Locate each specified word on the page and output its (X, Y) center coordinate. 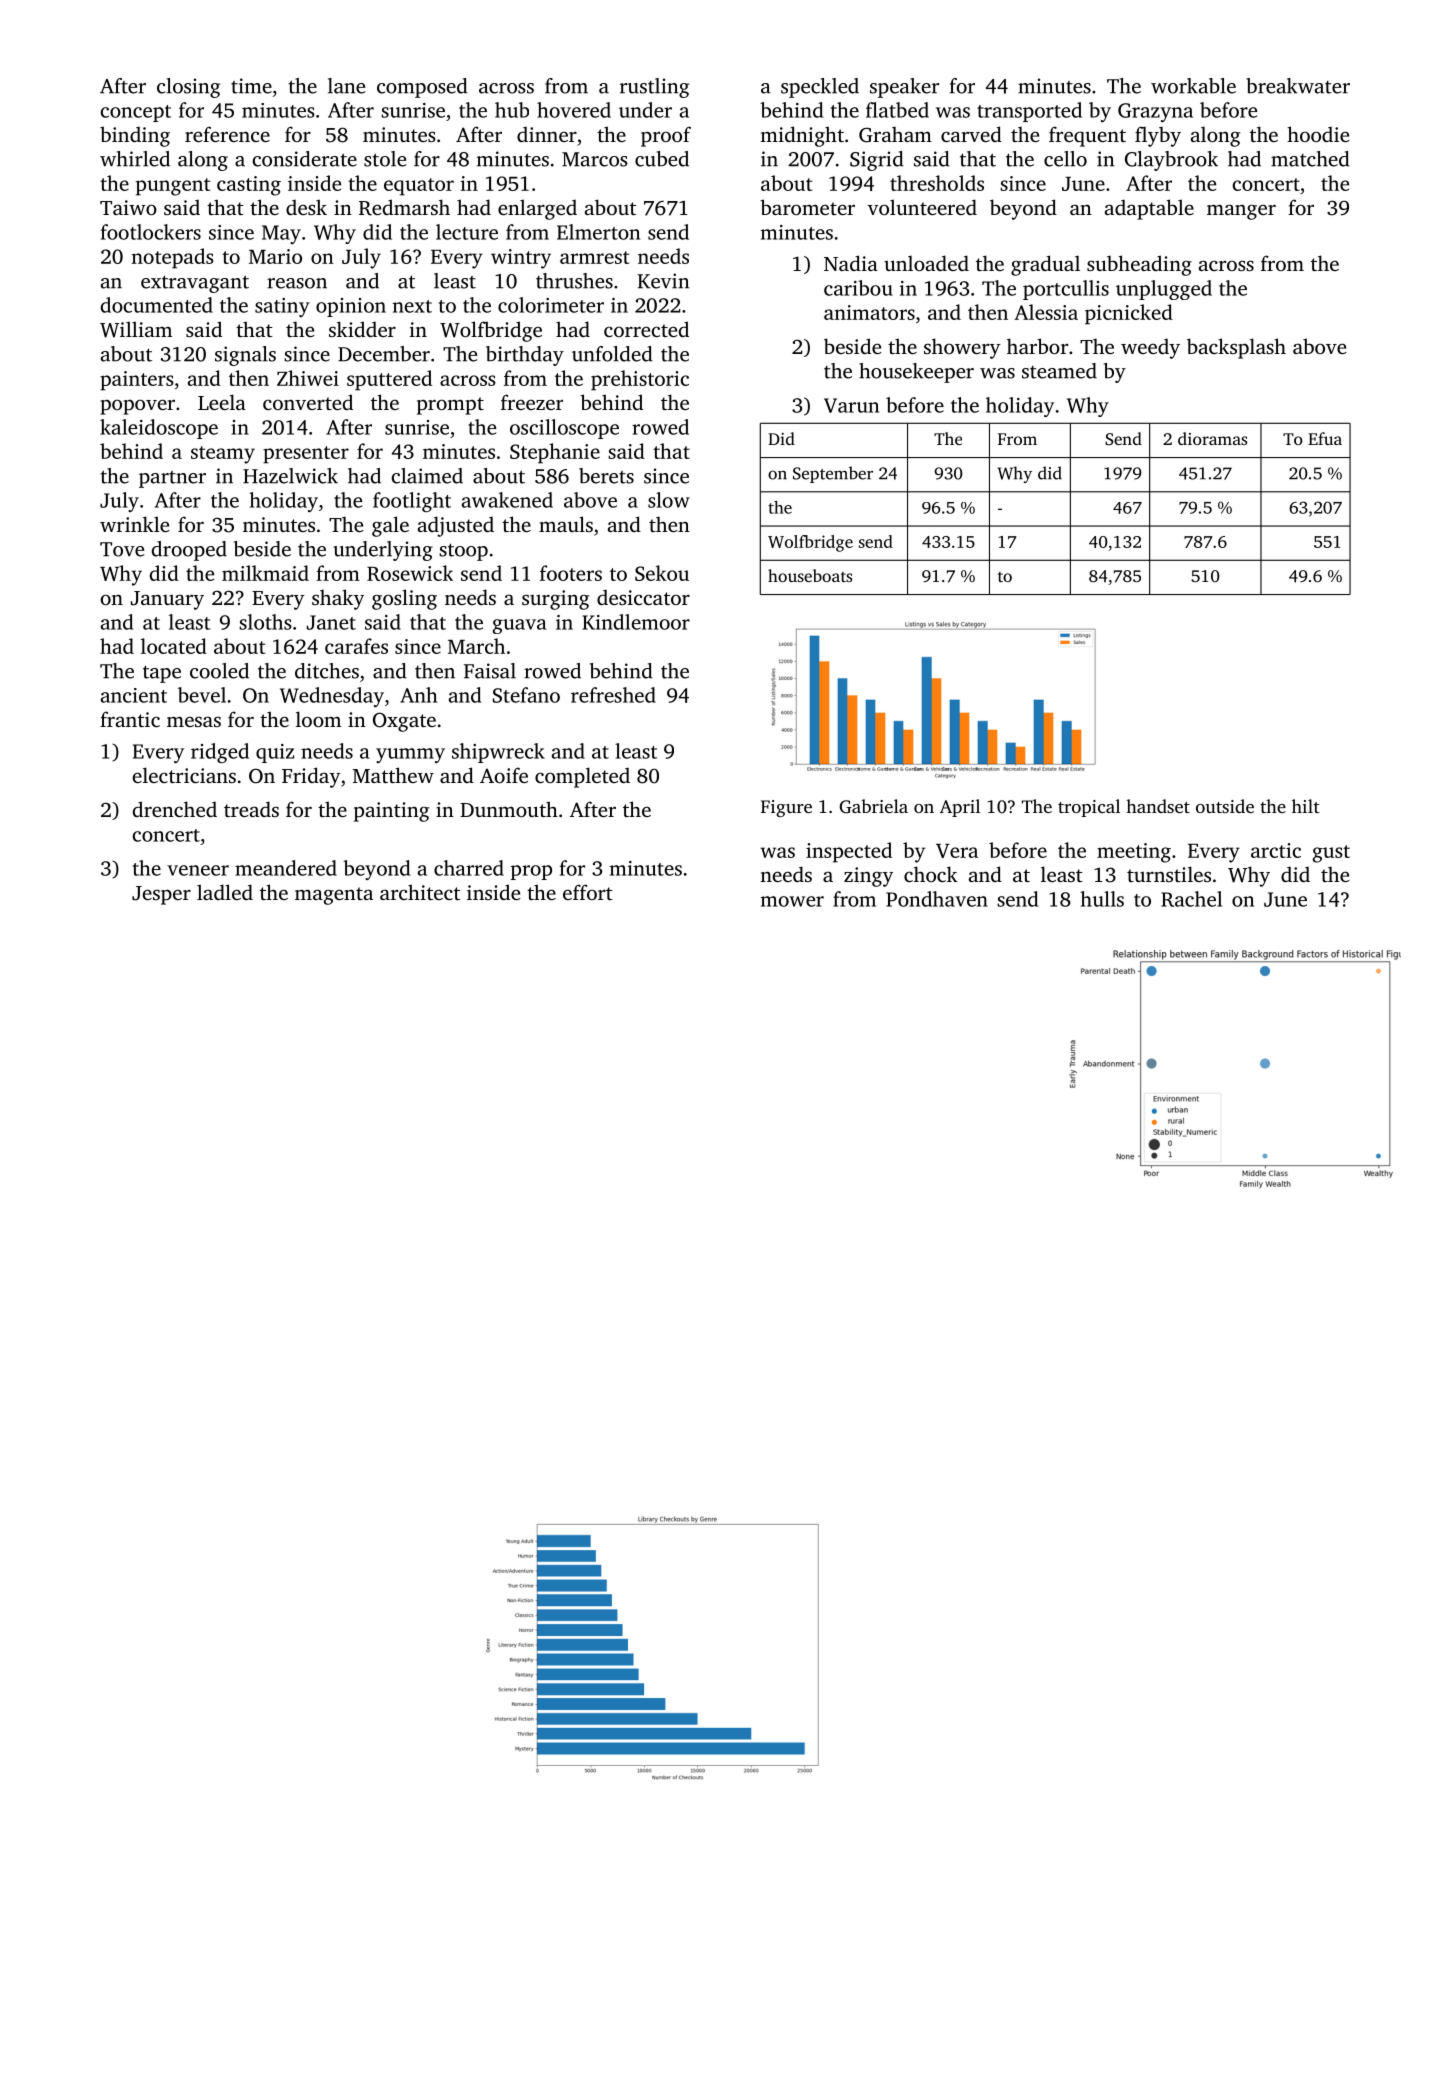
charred (469, 868)
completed (582, 777)
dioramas (1212, 438)
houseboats (810, 575)
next (412, 306)
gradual (1045, 265)
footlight (412, 502)
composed (422, 88)
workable (1193, 86)
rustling (654, 88)
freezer (532, 402)
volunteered (922, 207)
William (136, 329)
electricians (184, 775)
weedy (1150, 349)
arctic (1276, 850)
